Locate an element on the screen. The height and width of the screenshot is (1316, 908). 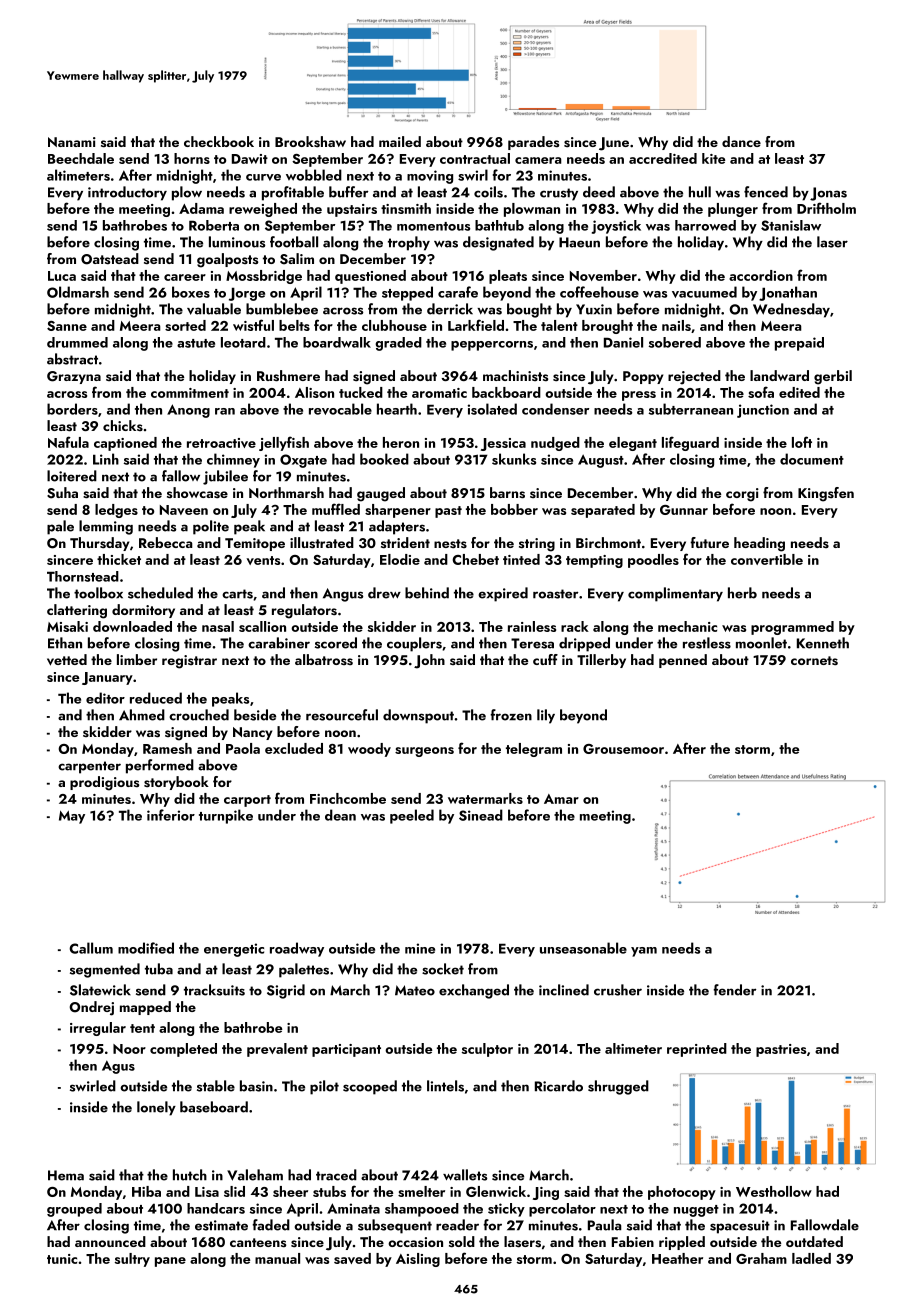
Hema is located at coordinates (66, 1175).
